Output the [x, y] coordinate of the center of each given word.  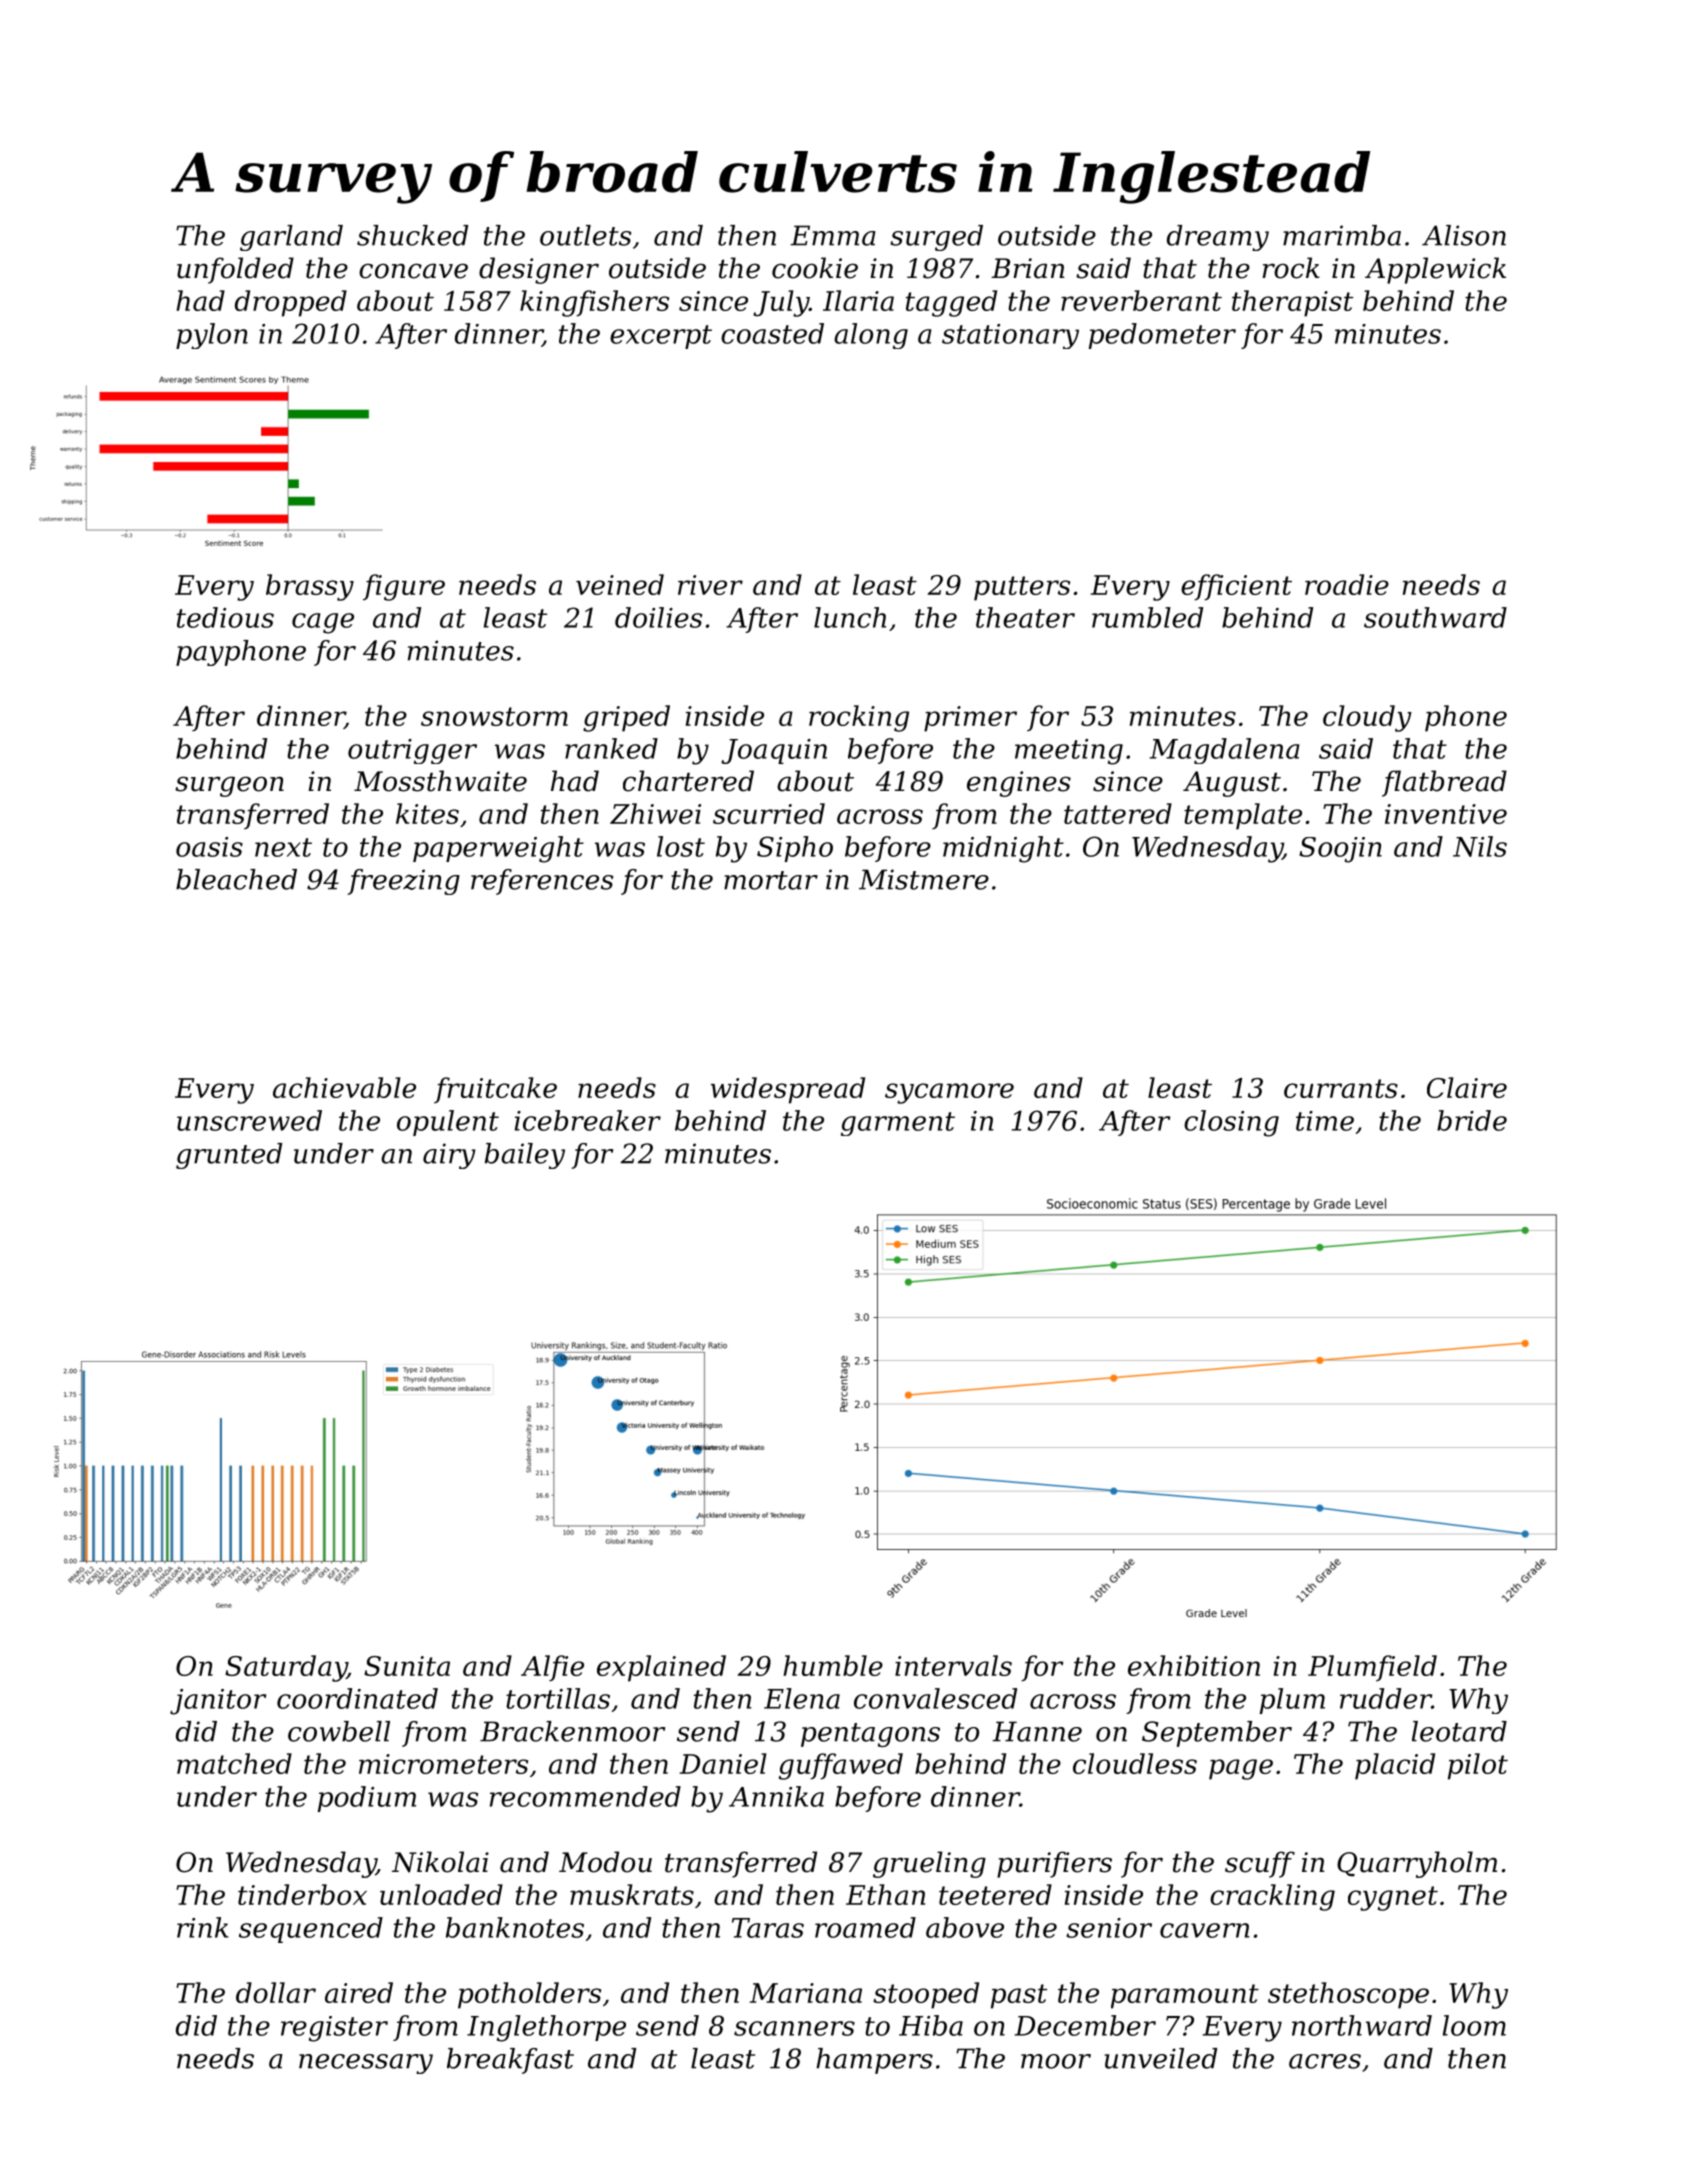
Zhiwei [655, 813]
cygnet [1393, 1898]
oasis [209, 847]
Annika [776, 1796]
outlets [586, 235]
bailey [525, 1156]
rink [203, 1927]
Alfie [552, 1668]
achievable [344, 1087]
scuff [1260, 1864]
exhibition [1194, 1665]
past [1019, 1996]
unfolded [235, 270]
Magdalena [1225, 751]
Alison [1464, 235]
